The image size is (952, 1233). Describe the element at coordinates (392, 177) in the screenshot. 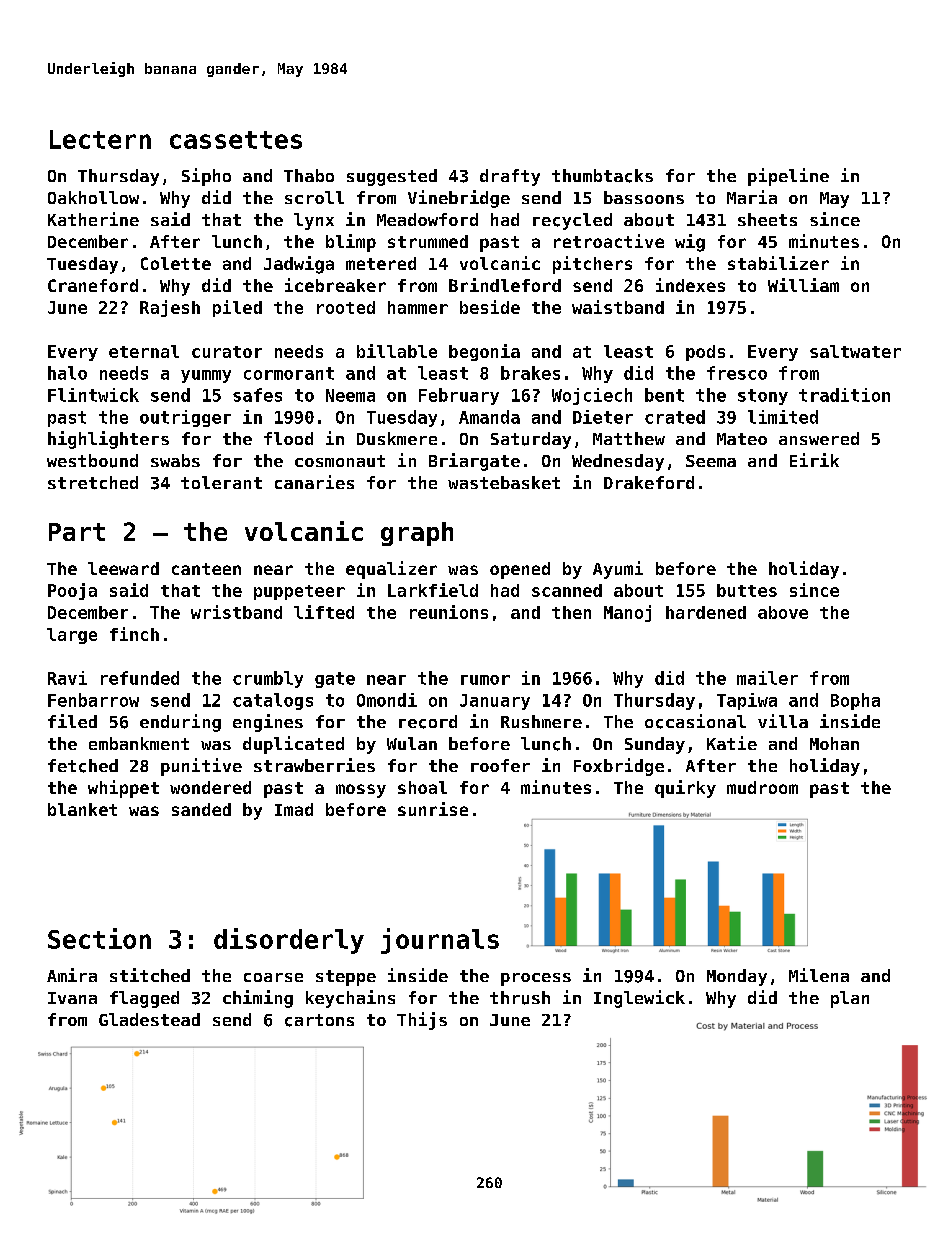

I see `suggested` at that location.
